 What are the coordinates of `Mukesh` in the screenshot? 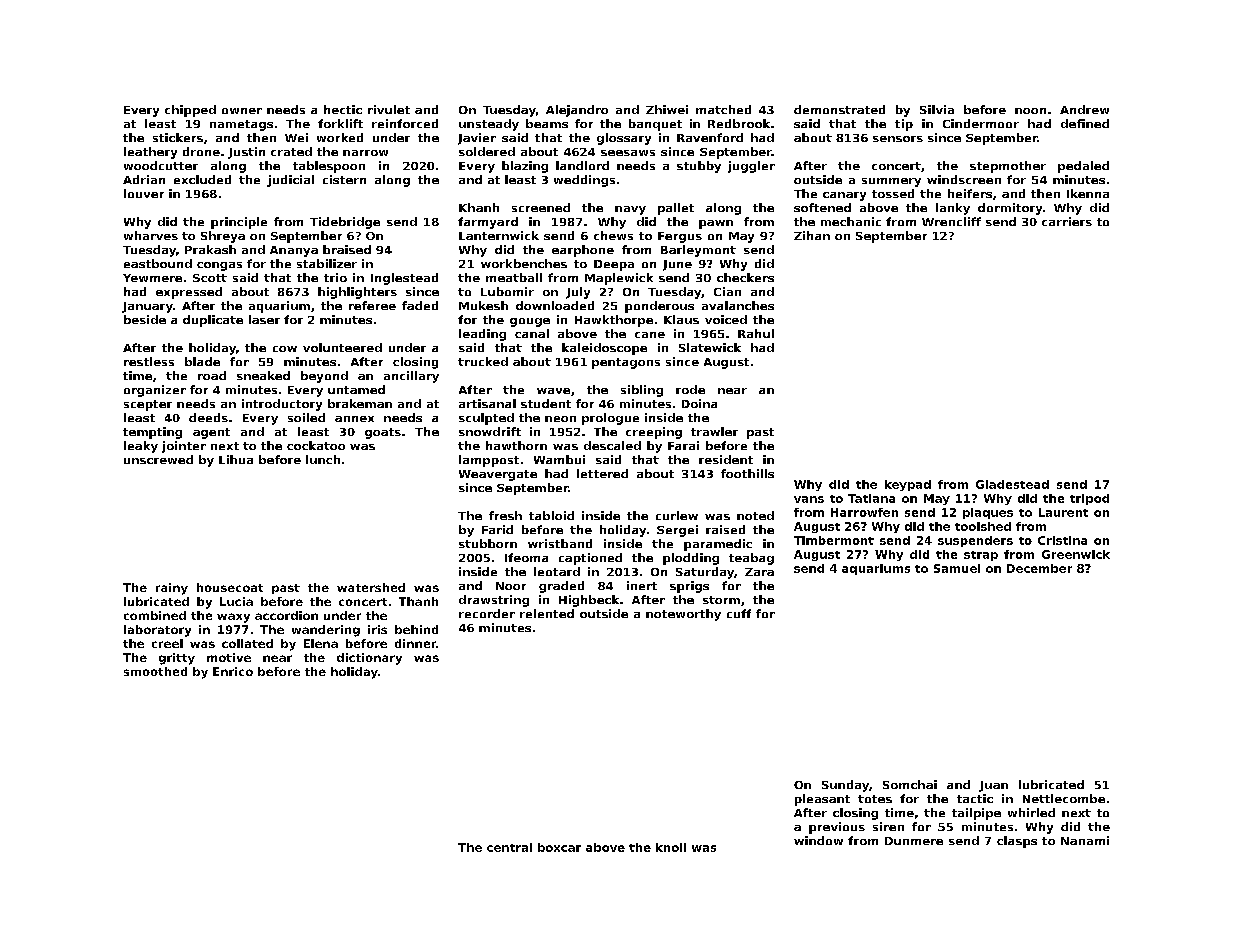 It's located at (483, 305).
